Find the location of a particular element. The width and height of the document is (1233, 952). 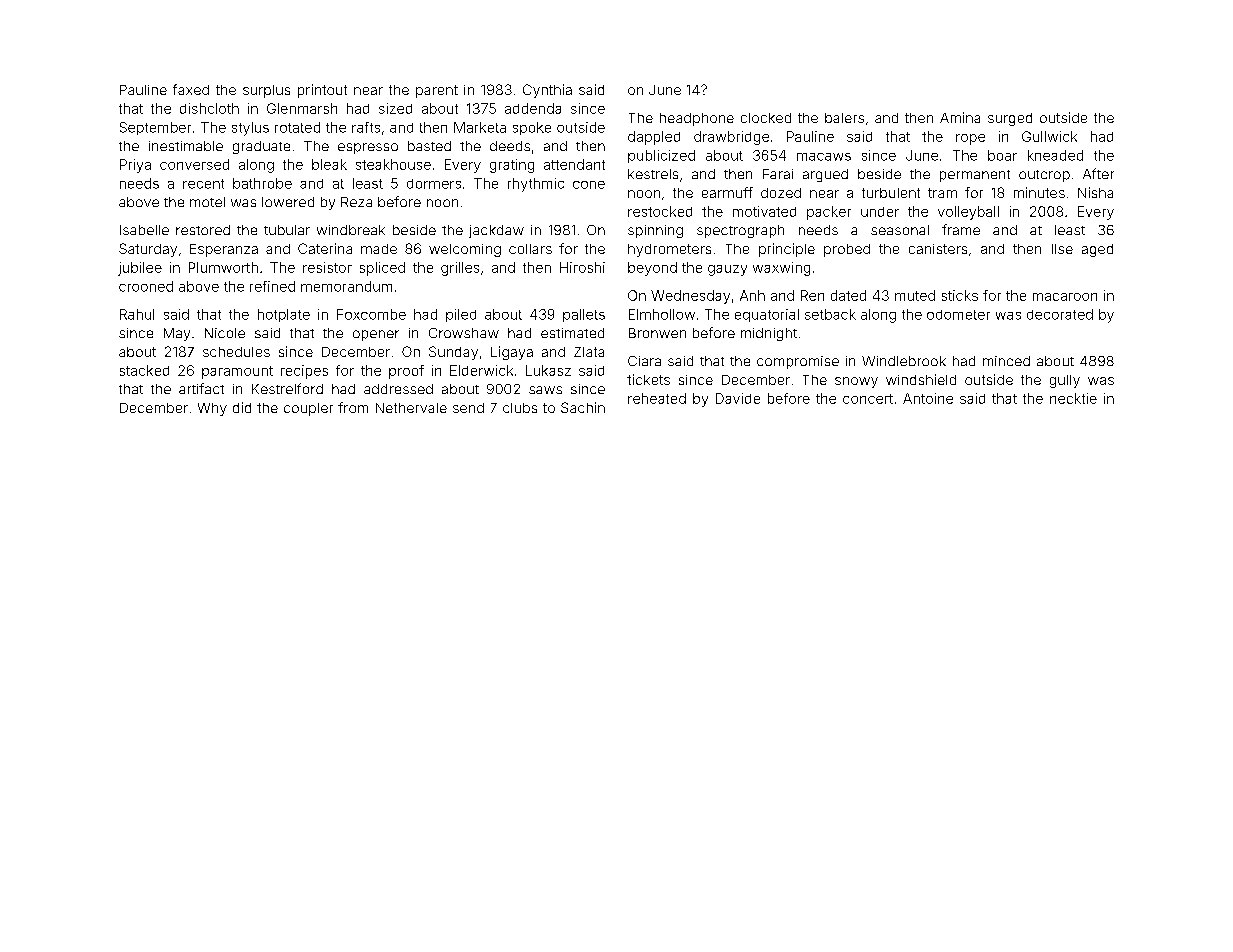

rhythmic is located at coordinates (536, 185).
